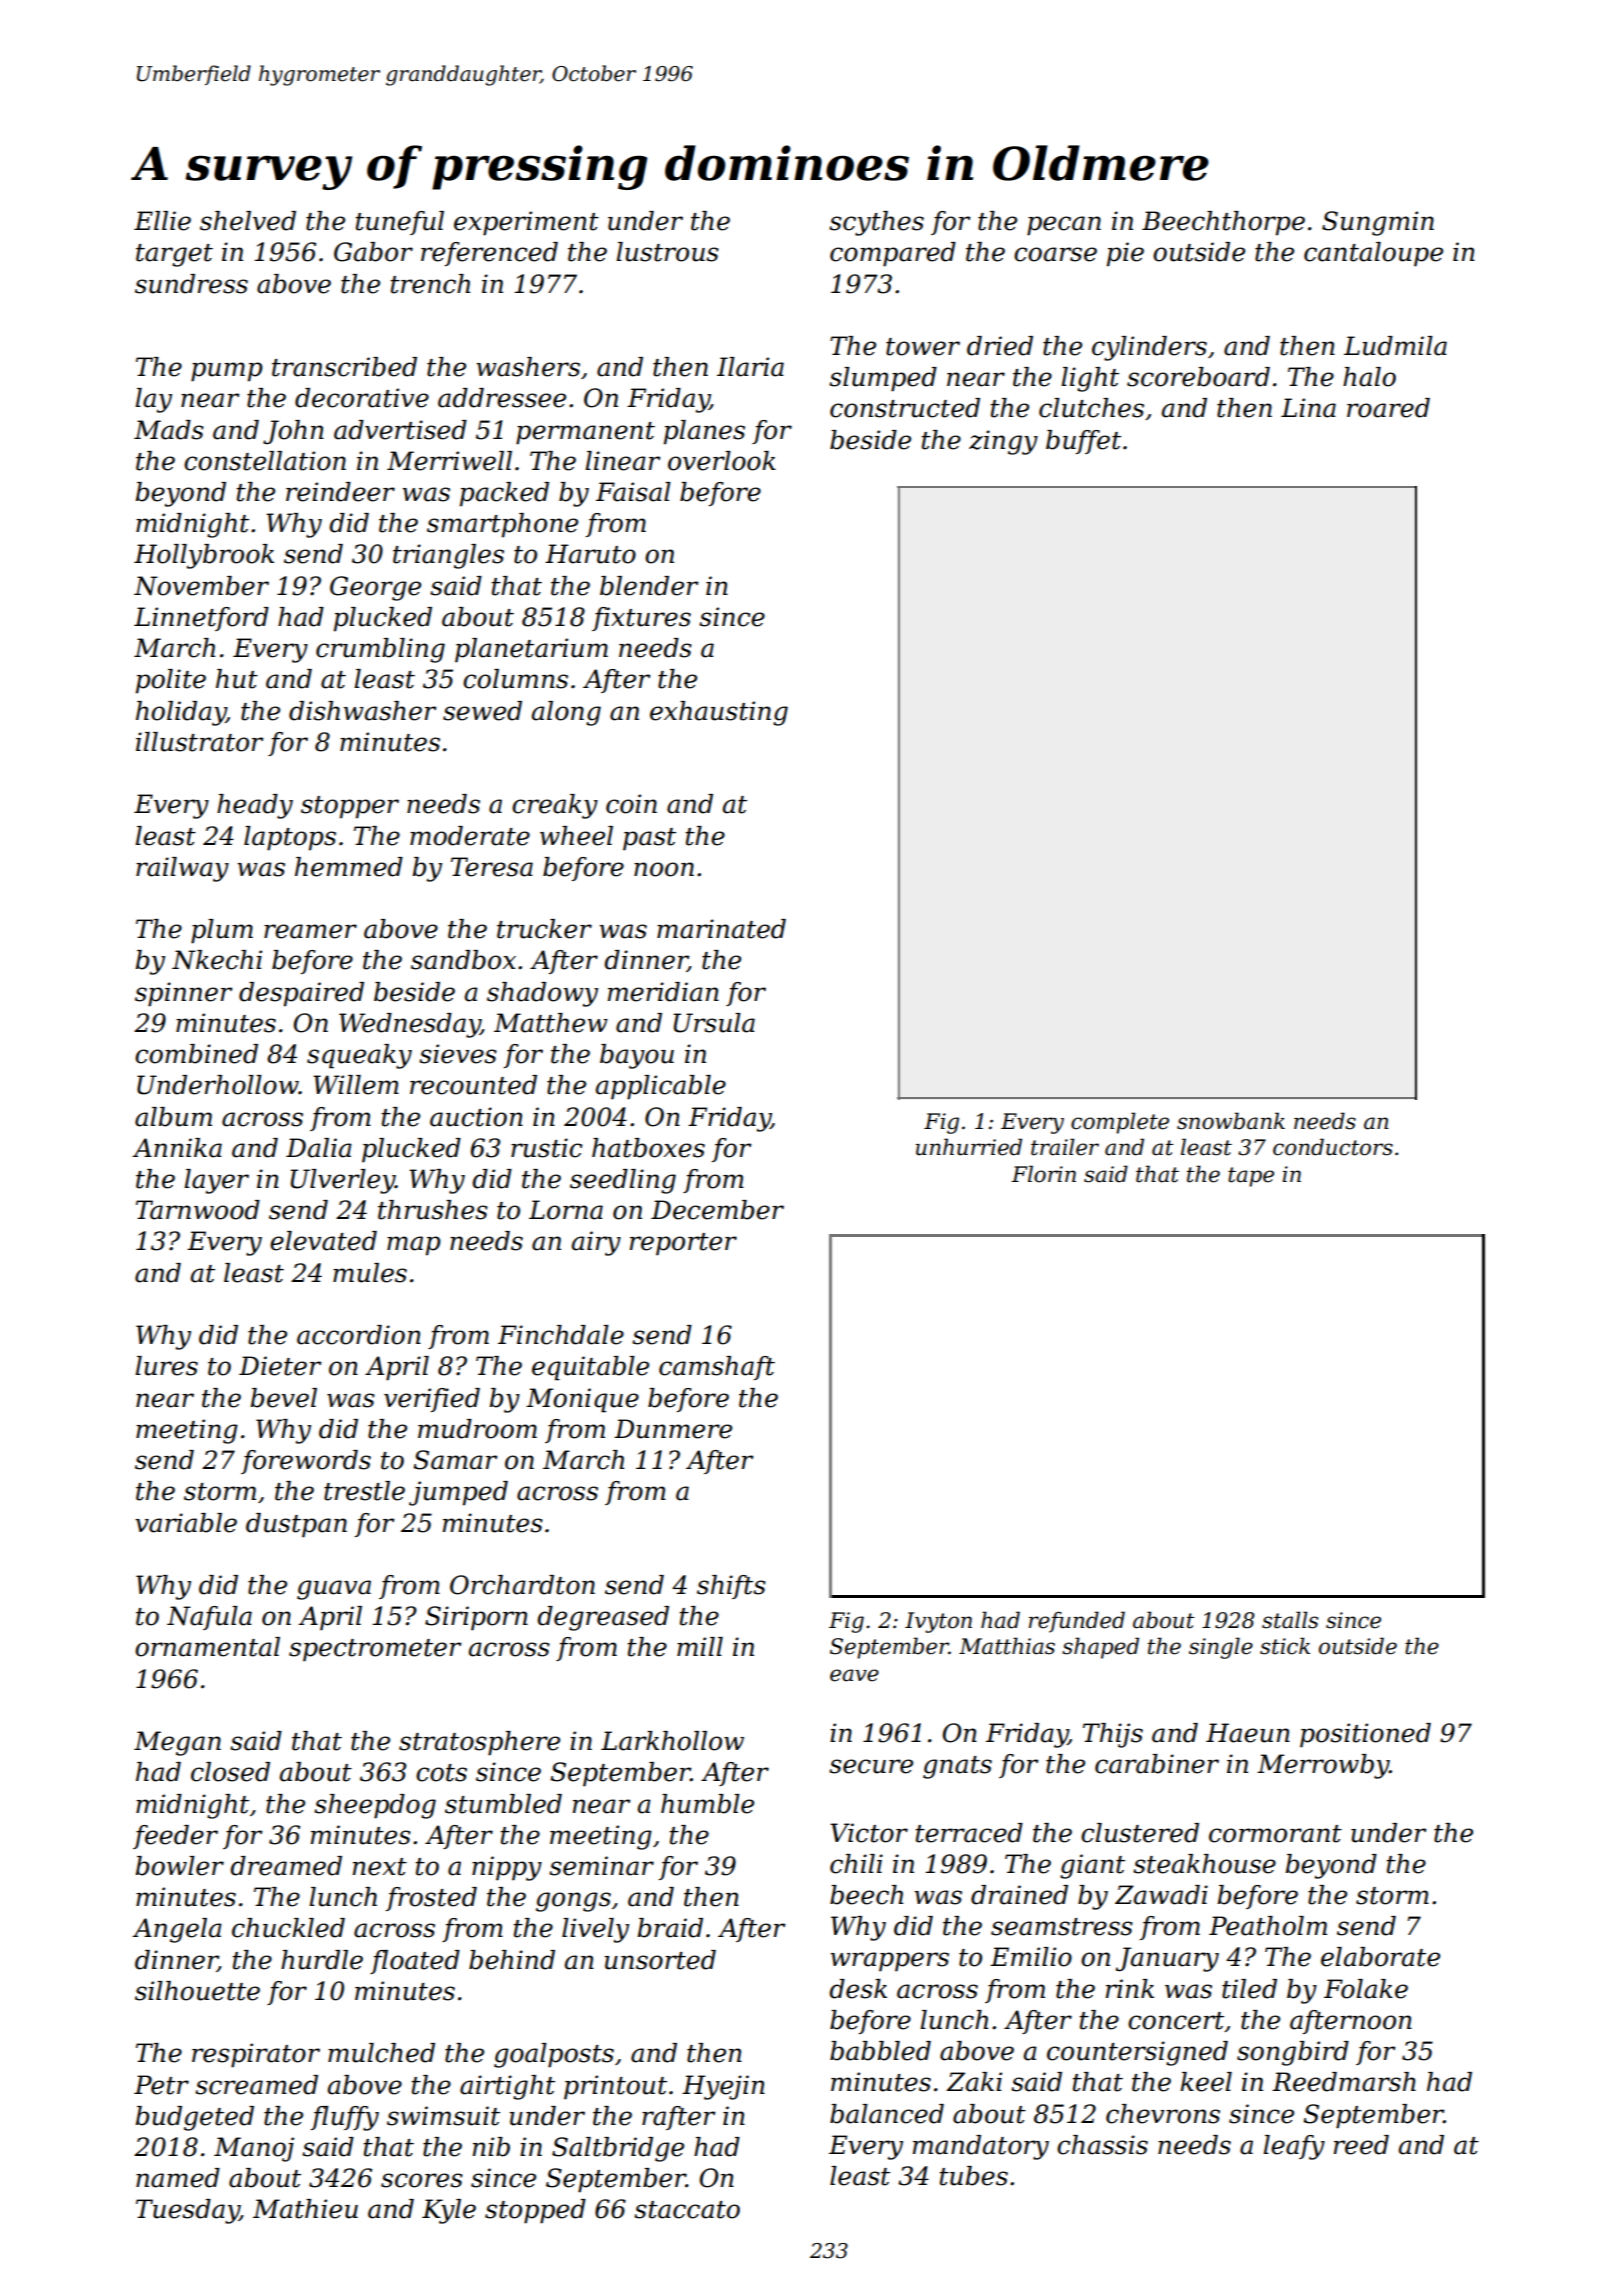 The width and height of the page is (1620, 2292). What do you see at coordinates (1251, 1177) in the page?
I see `tape` at bounding box center [1251, 1177].
